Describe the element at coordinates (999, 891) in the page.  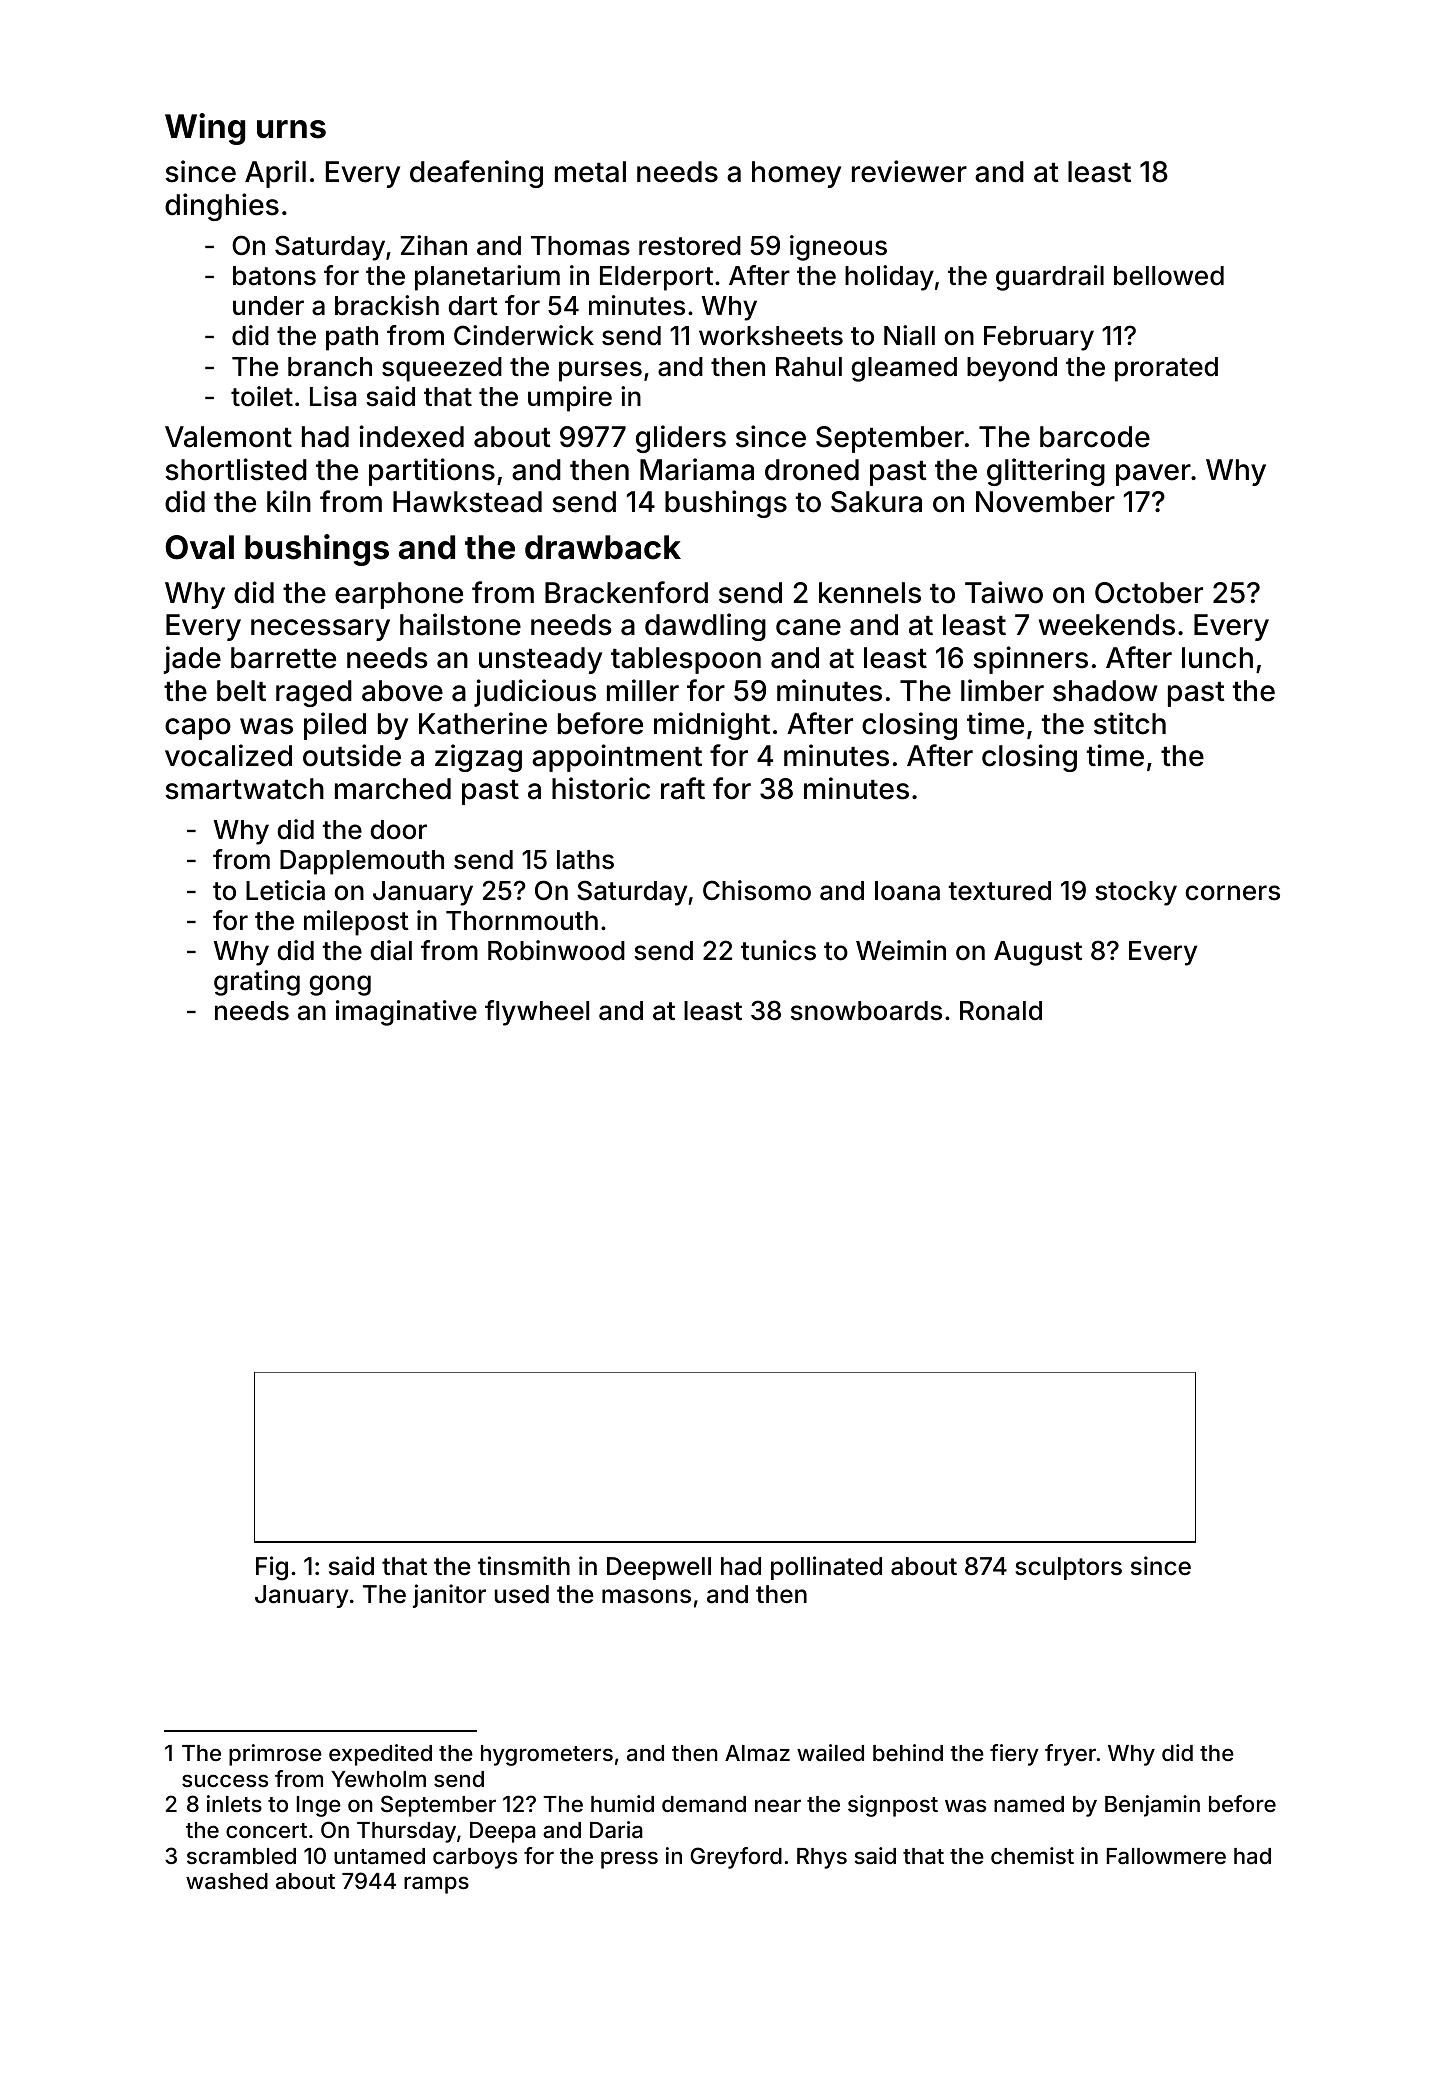
I see `textured` at that location.
